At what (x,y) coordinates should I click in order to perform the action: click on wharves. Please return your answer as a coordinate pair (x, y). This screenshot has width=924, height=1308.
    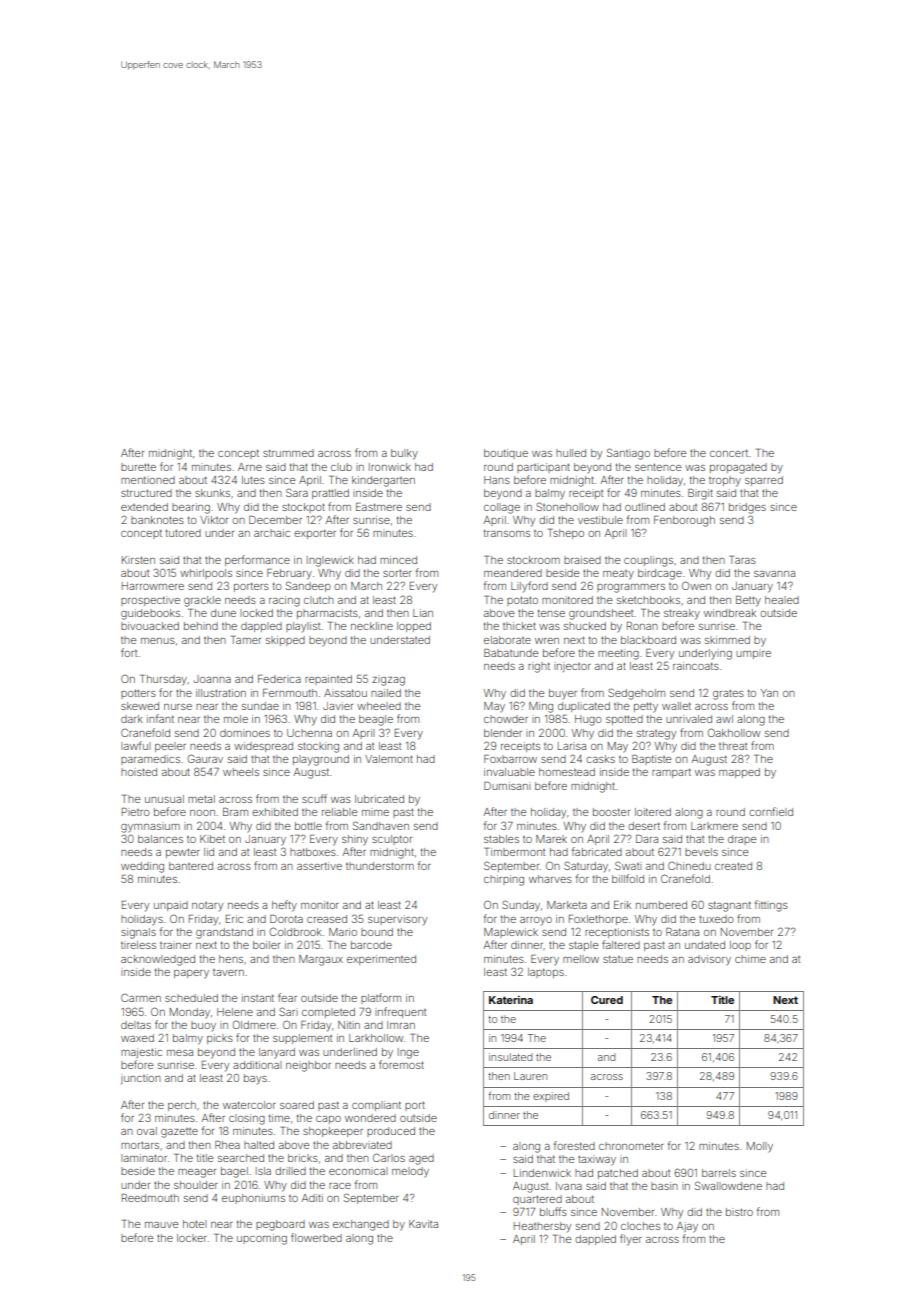
    Looking at the image, I should click on (550, 879).
